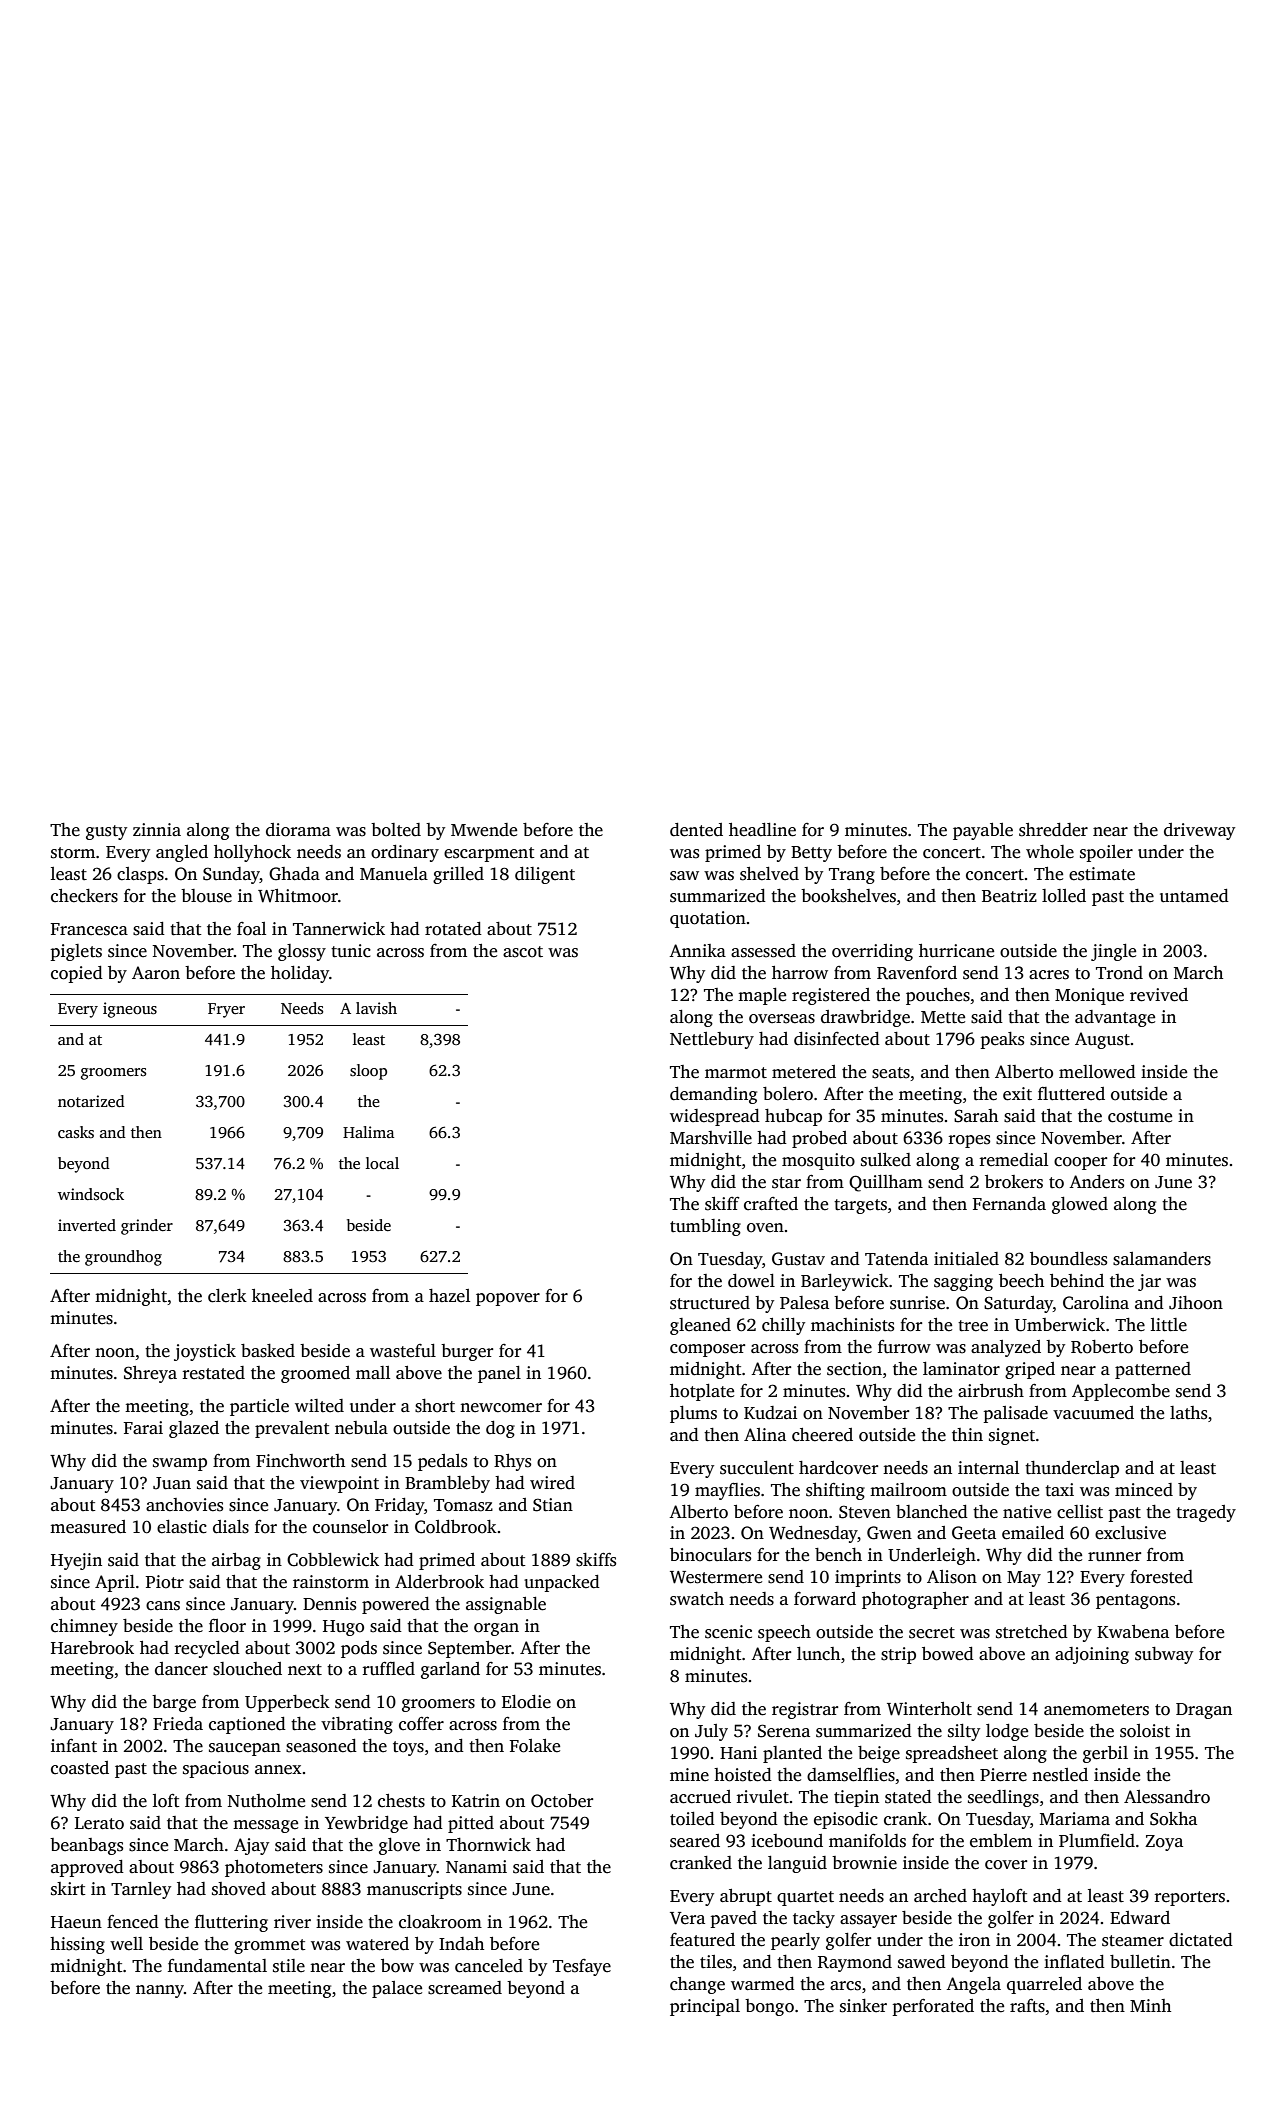 This screenshot has width=1287, height=2119. Describe the element at coordinates (91, 1194) in the screenshot. I see `windsock` at that location.
